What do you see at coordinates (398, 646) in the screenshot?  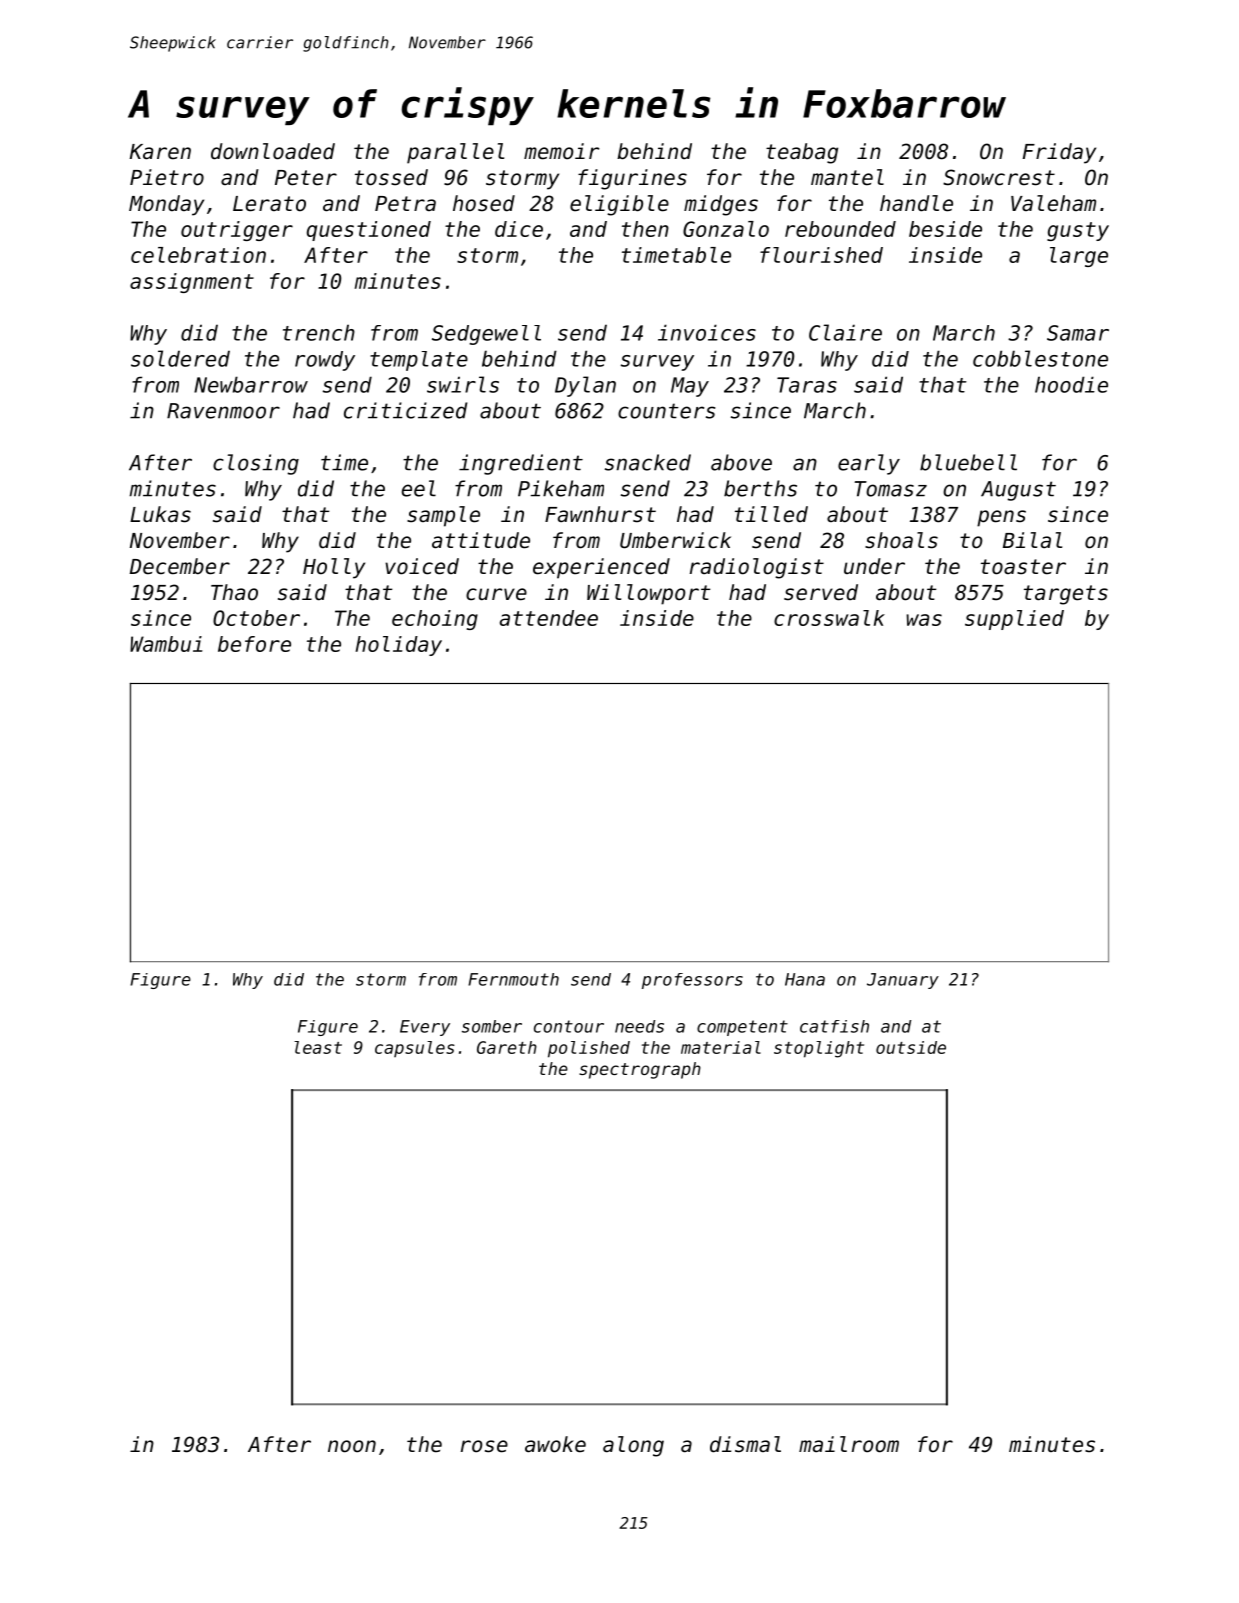 I see `holiday` at bounding box center [398, 646].
